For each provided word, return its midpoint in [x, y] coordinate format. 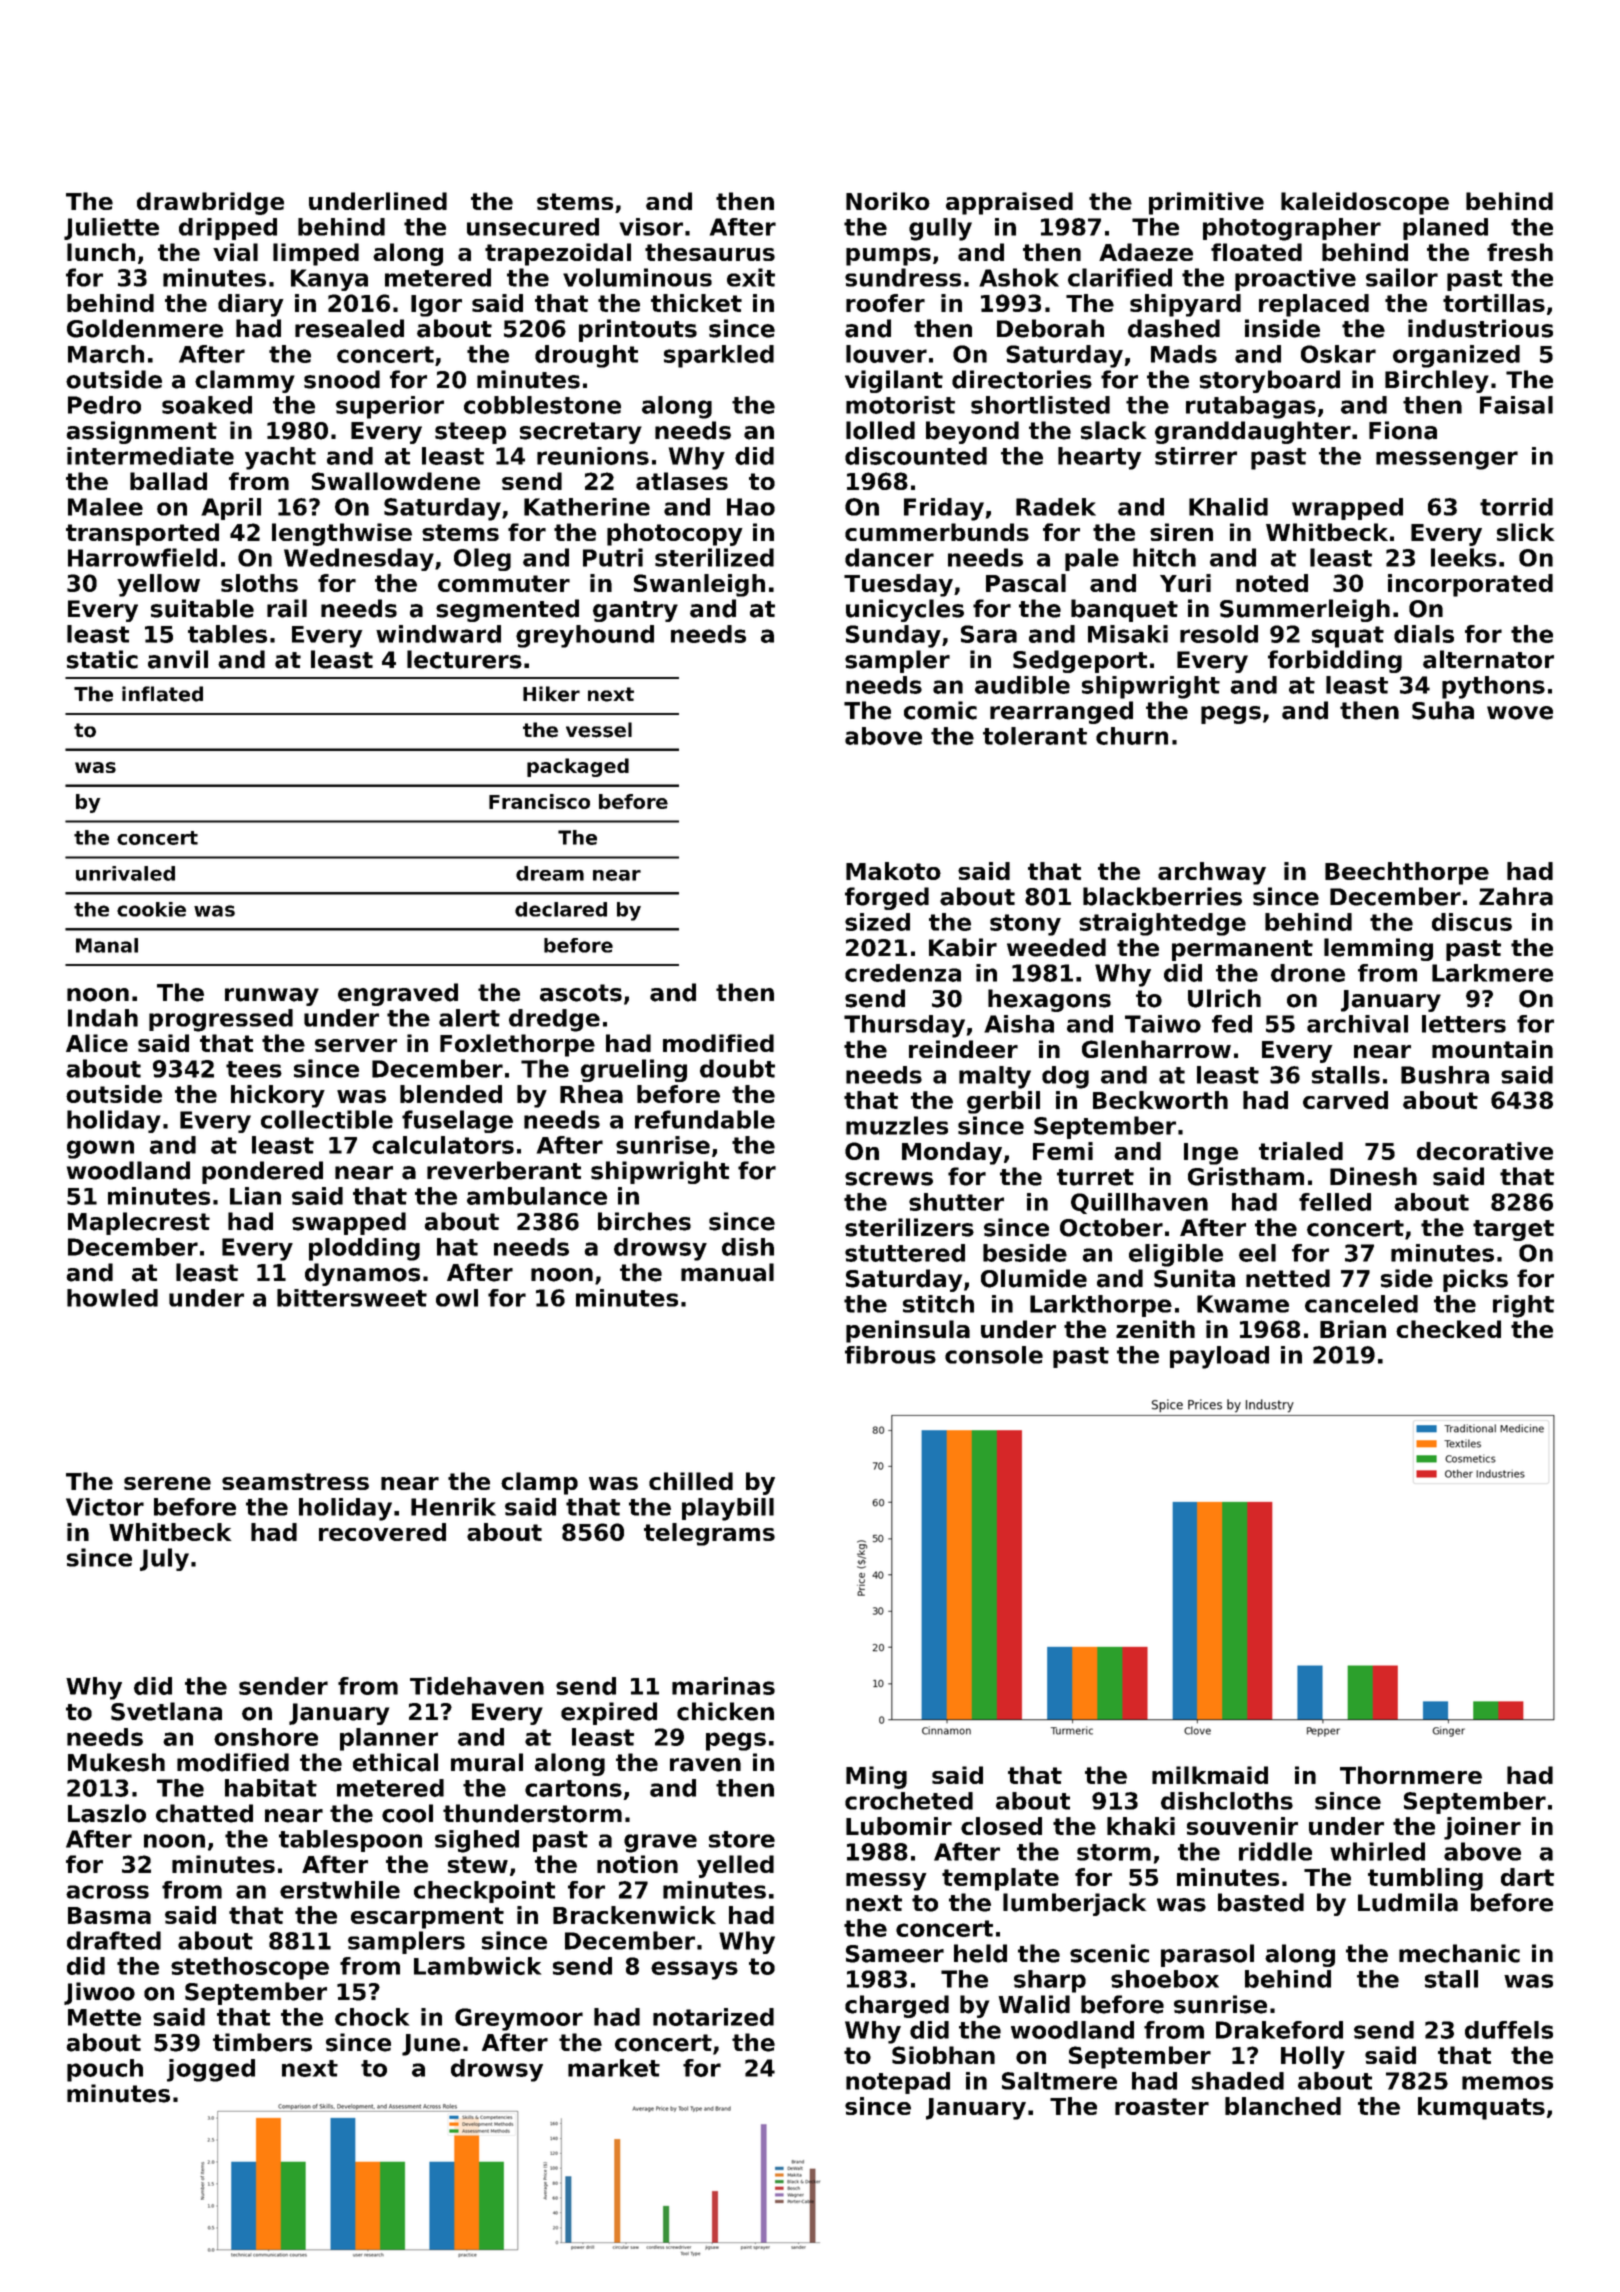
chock [372, 2017]
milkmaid [1210, 1775]
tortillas [1494, 303]
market [614, 2068]
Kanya [329, 280]
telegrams [709, 1534]
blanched [1283, 2106]
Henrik [453, 1507]
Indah [103, 1018]
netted [1288, 1278]
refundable [705, 1119]
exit [751, 277]
